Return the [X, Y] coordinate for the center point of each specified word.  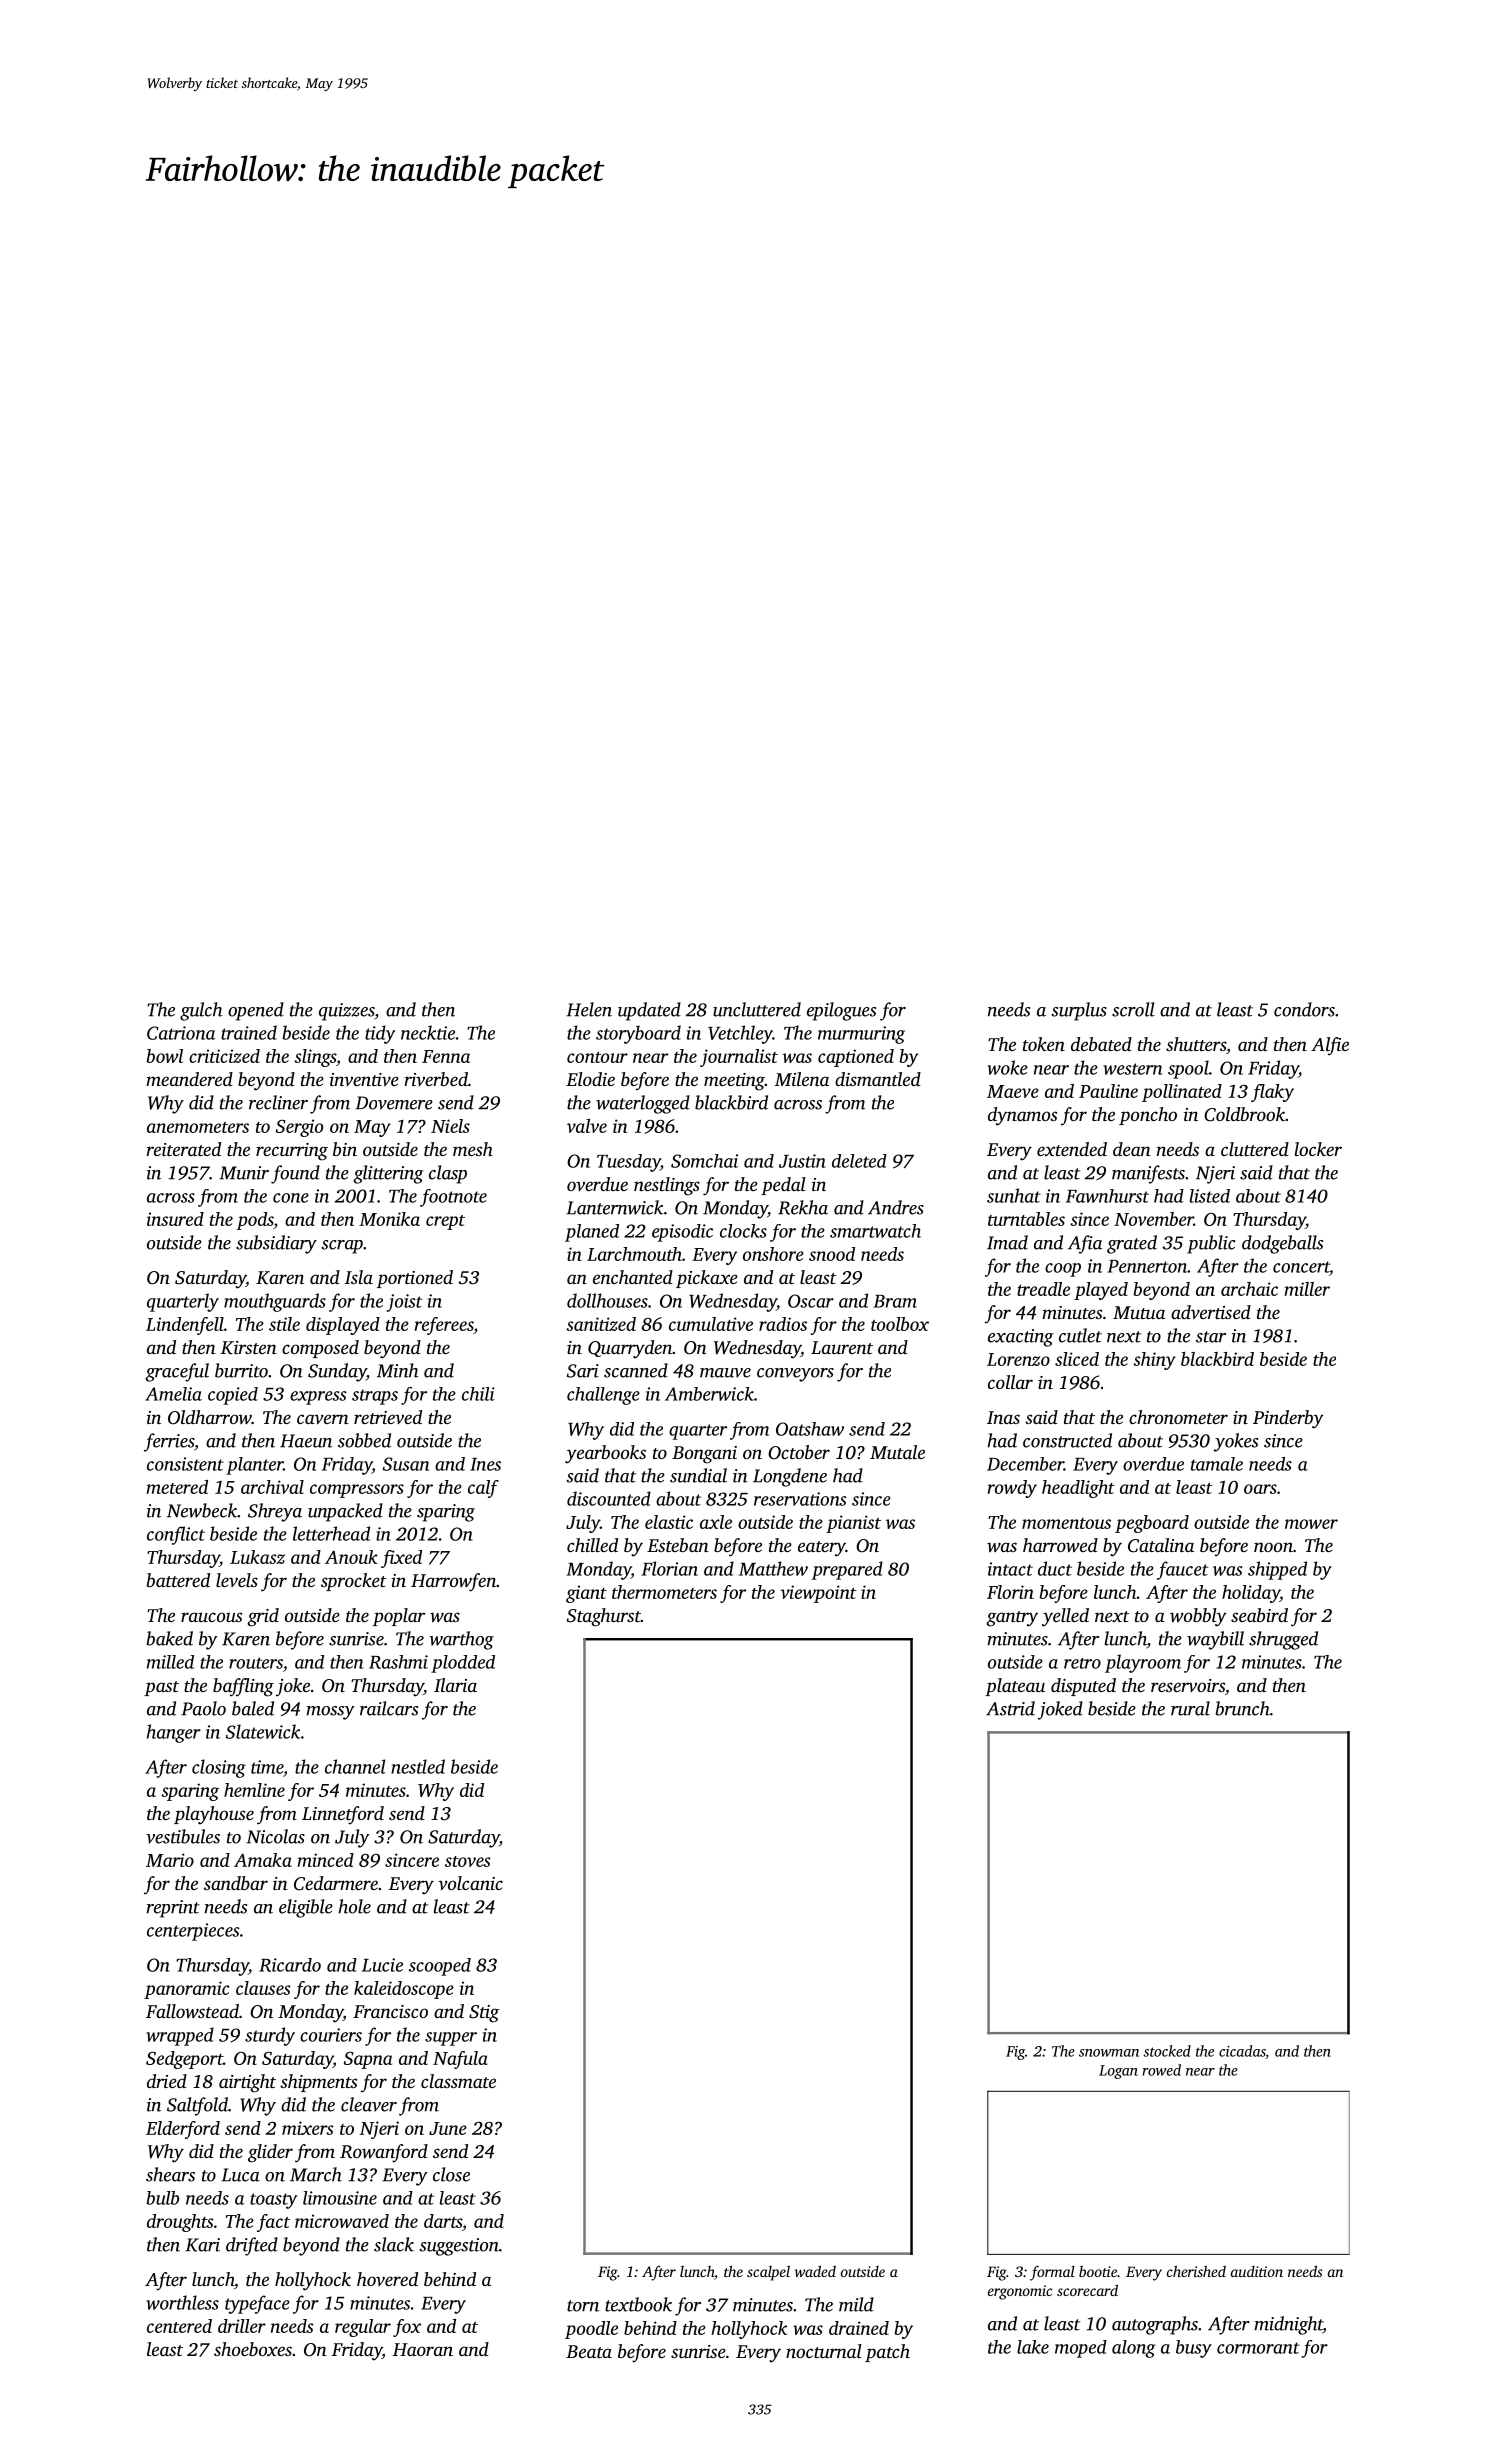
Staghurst [604, 1617]
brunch [1242, 1708]
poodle [591, 2330]
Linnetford [343, 1815]
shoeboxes [253, 2349]
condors [1304, 1009]
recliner [278, 1102]
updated [649, 1011]
